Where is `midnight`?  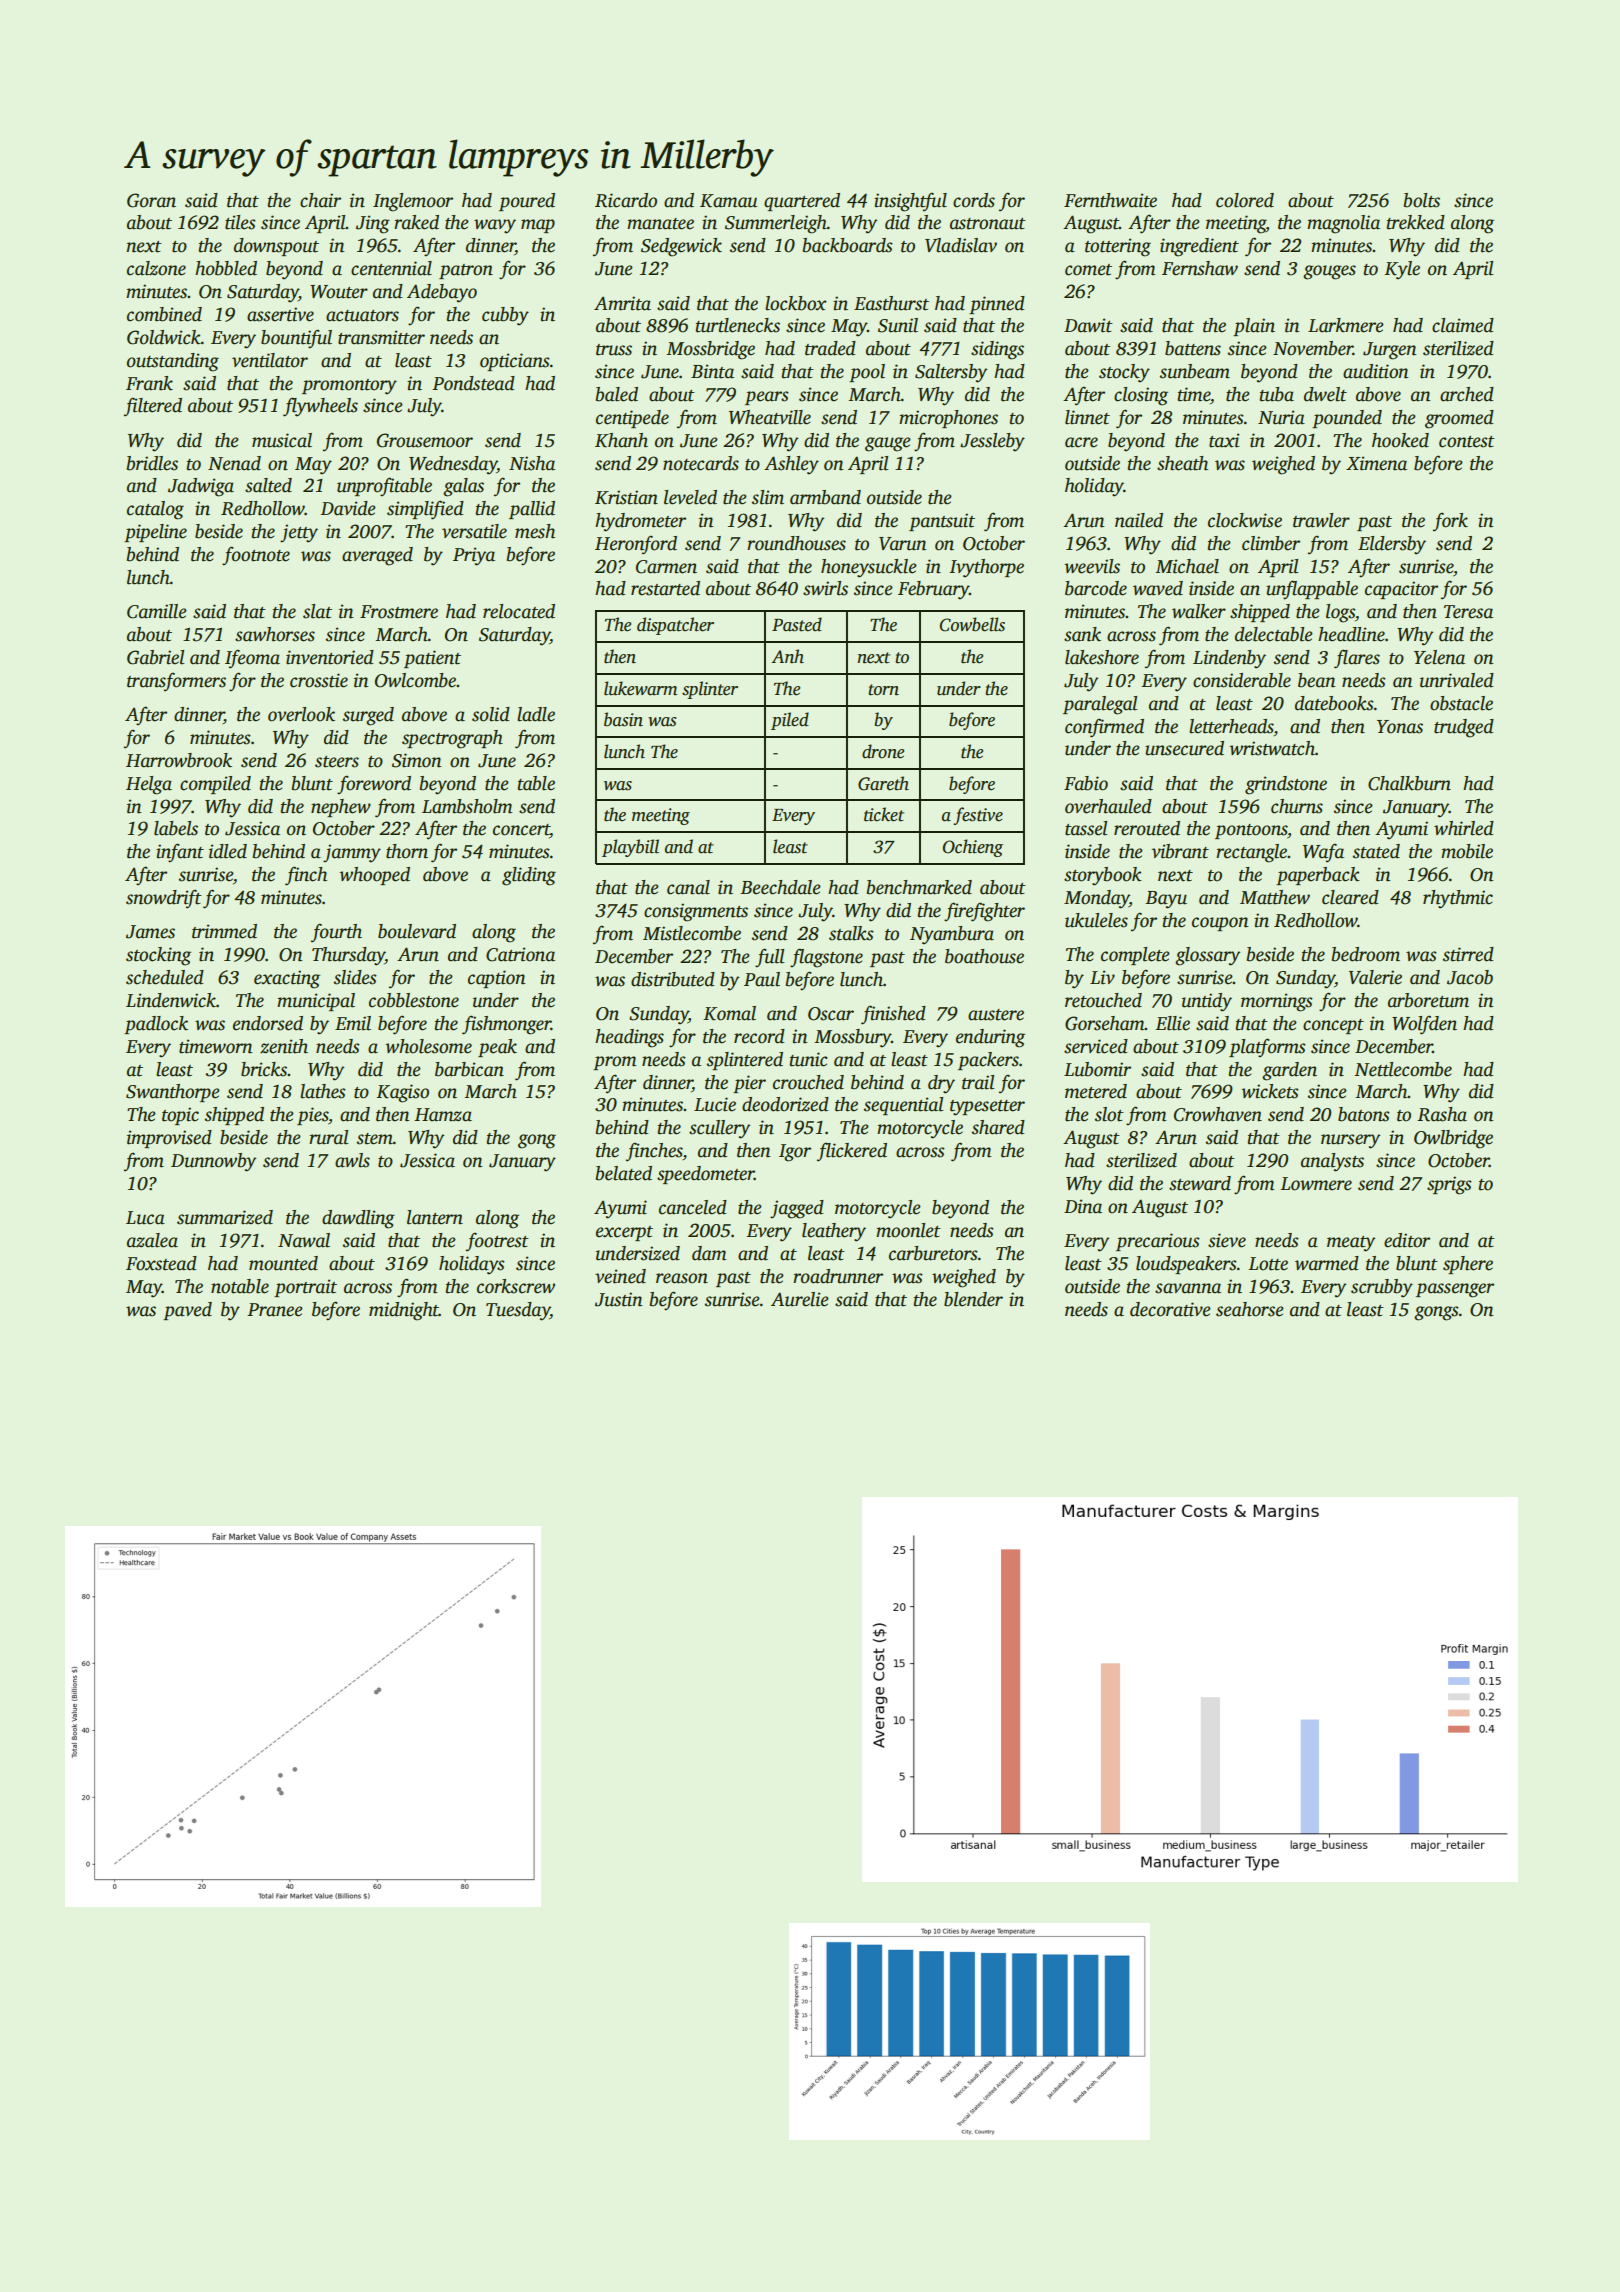 midnight is located at coordinates (404, 1311).
